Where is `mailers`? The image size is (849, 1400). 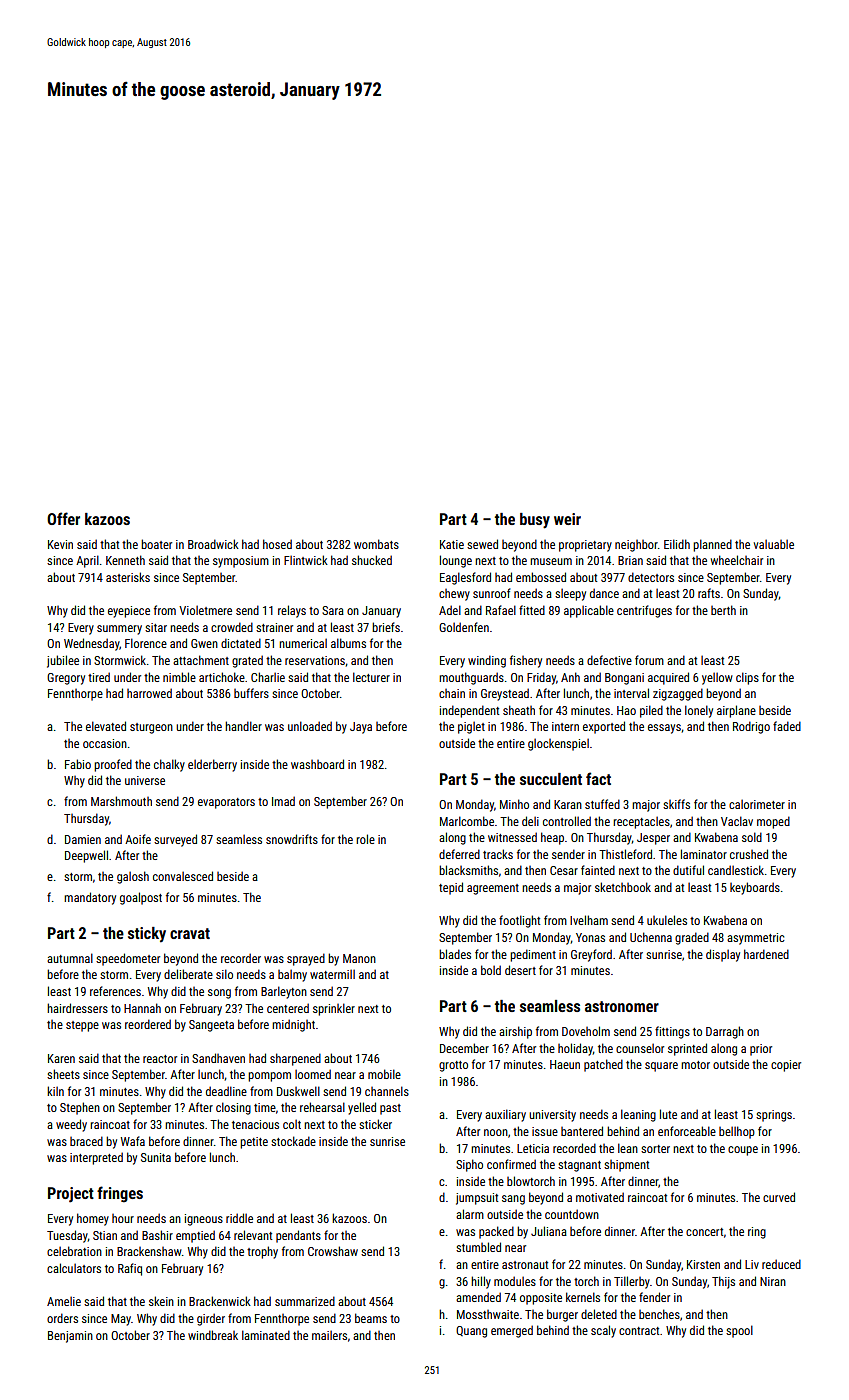
mailers is located at coordinates (329, 1335).
